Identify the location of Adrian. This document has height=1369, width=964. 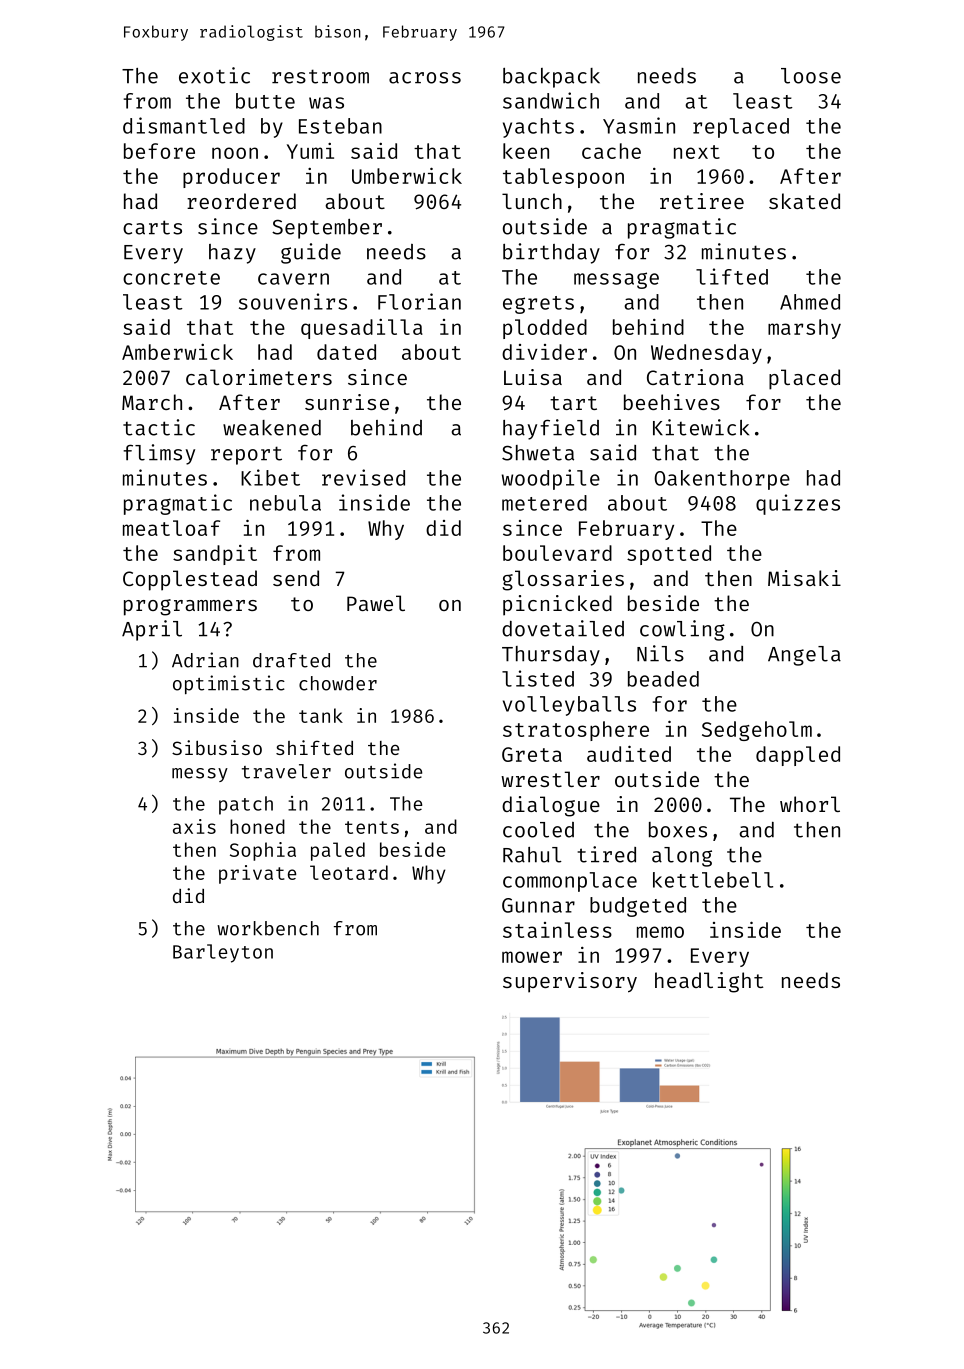
(205, 660).
